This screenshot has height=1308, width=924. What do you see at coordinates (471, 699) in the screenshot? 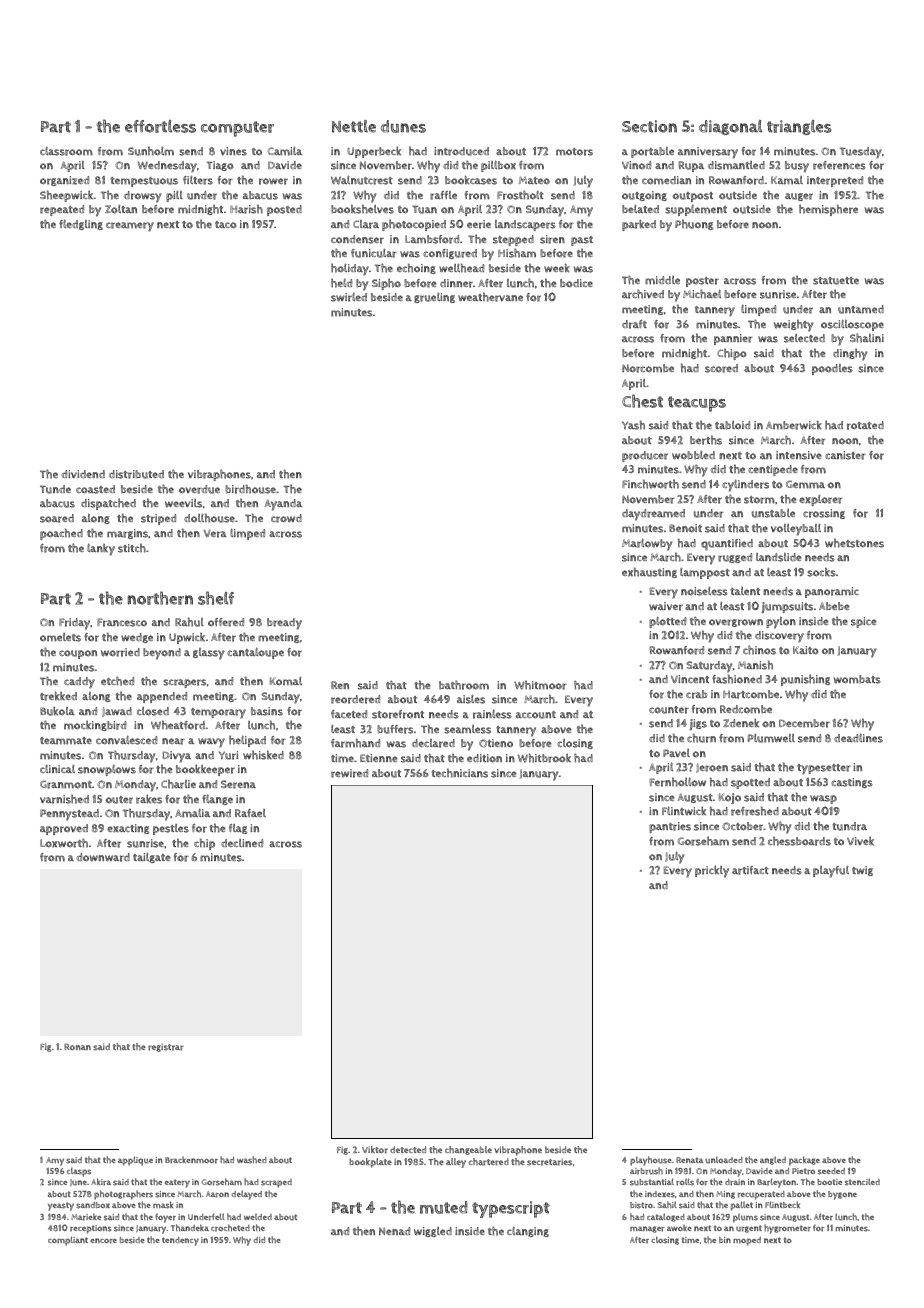
I see `aisles` at bounding box center [471, 699].
